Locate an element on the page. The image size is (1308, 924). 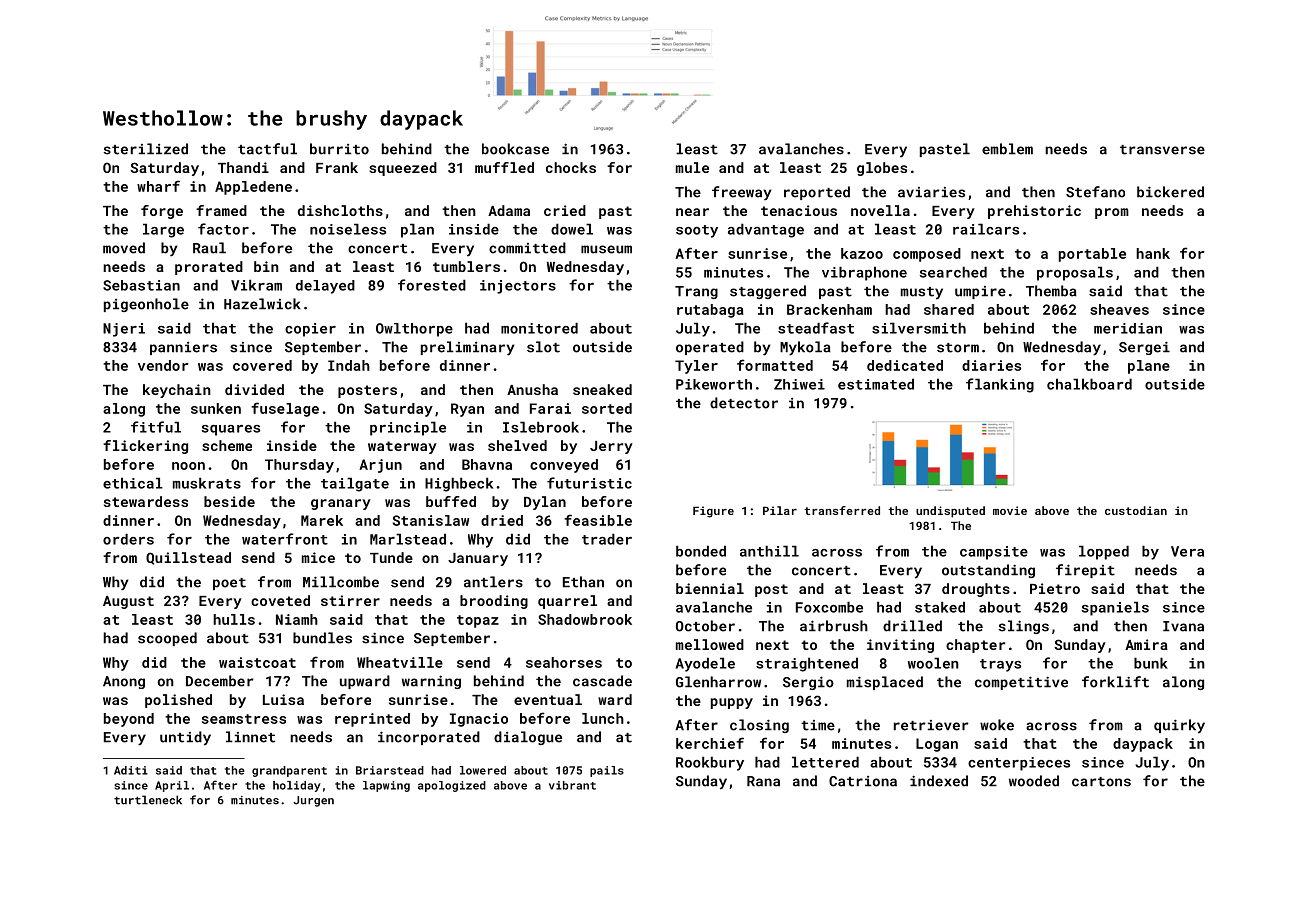
Farai is located at coordinates (550, 408).
